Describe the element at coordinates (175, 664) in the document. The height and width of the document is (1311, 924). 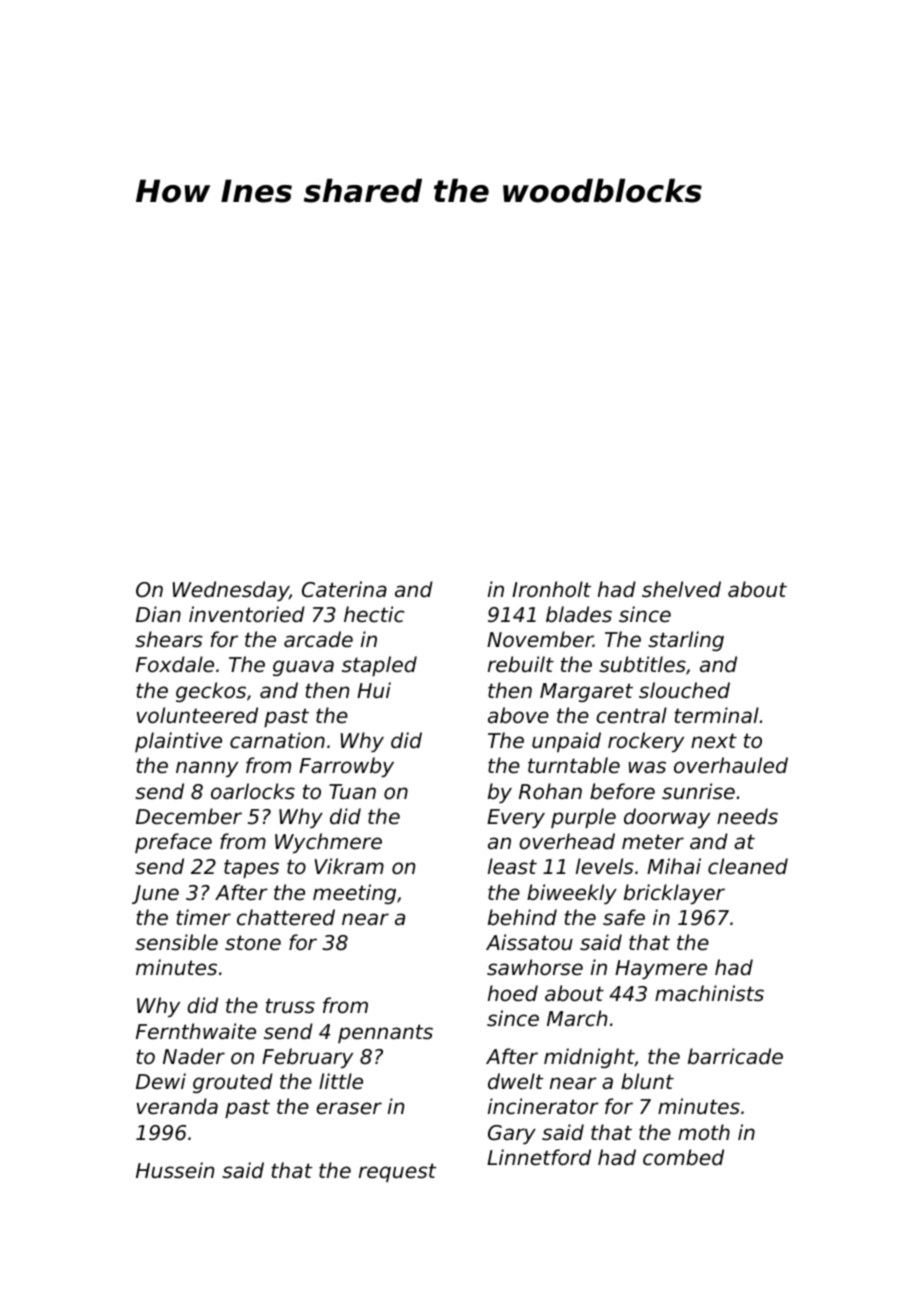
I see `Foxdale` at that location.
